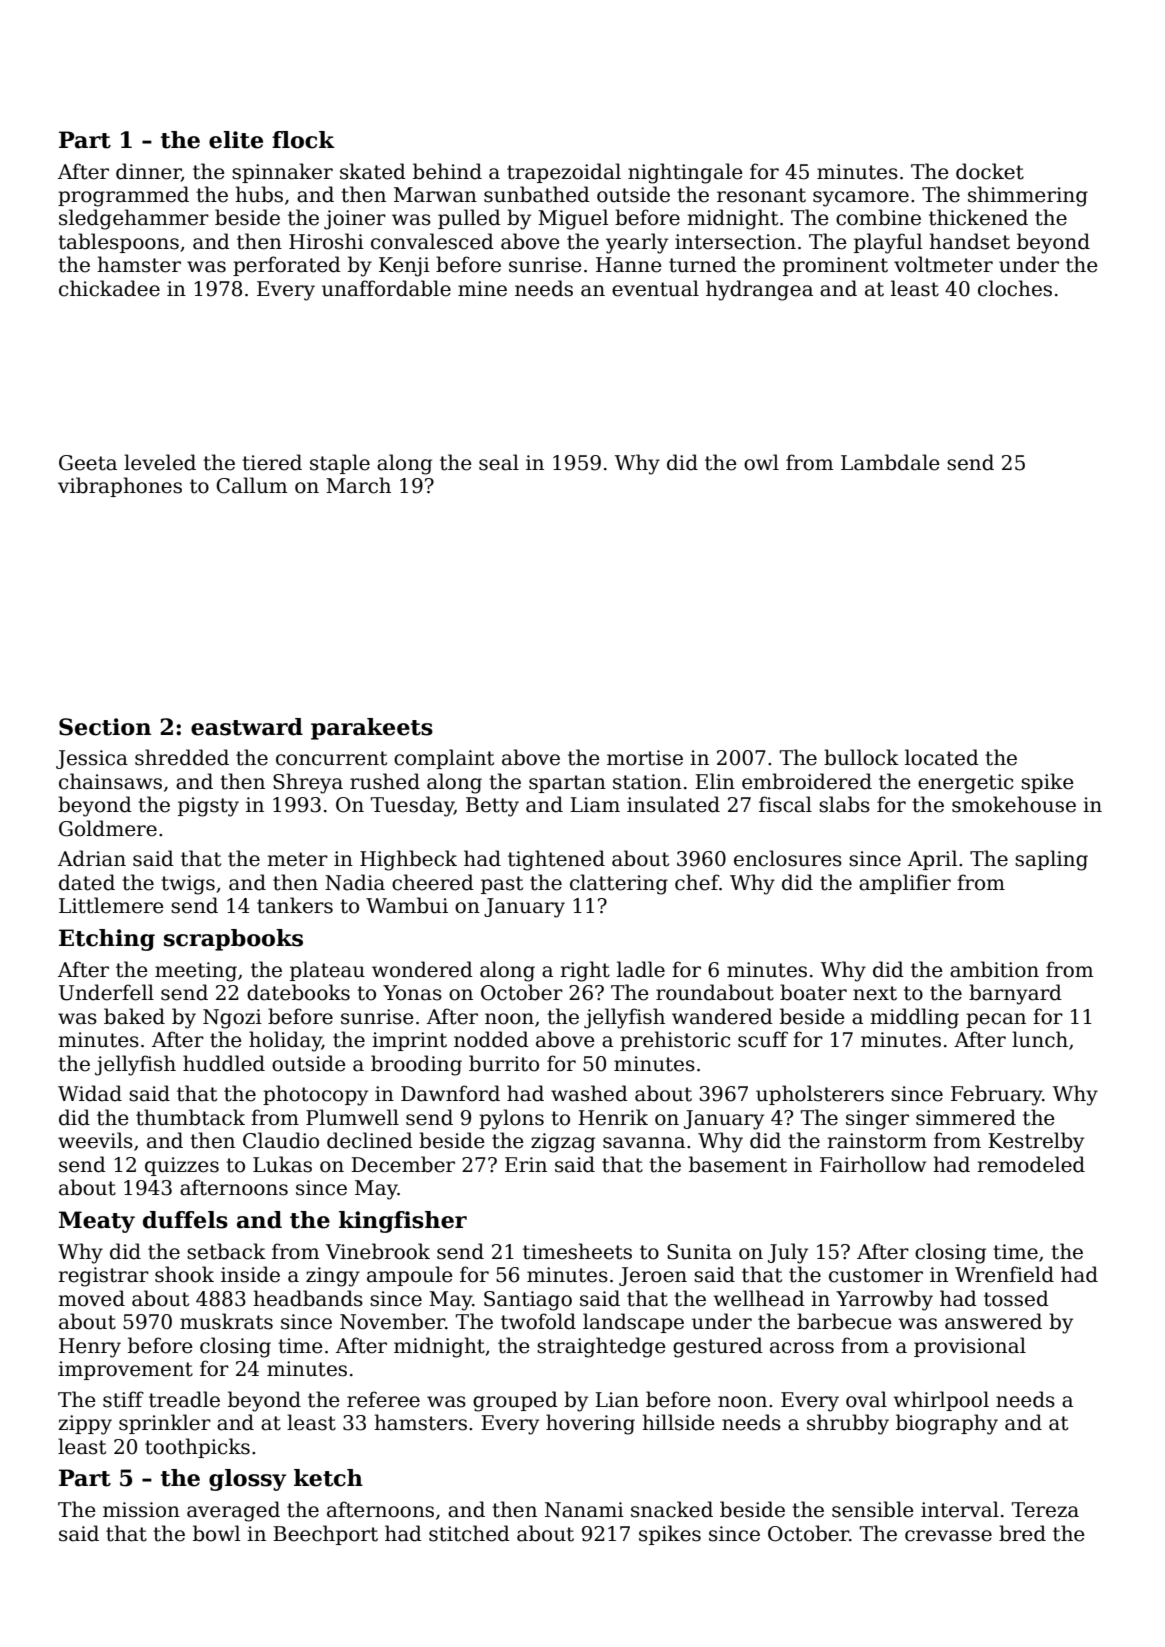 The width and height of the screenshot is (1165, 1647). Describe the element at coordinates (358, 485) in the screenshot. I see `March` at that location.
